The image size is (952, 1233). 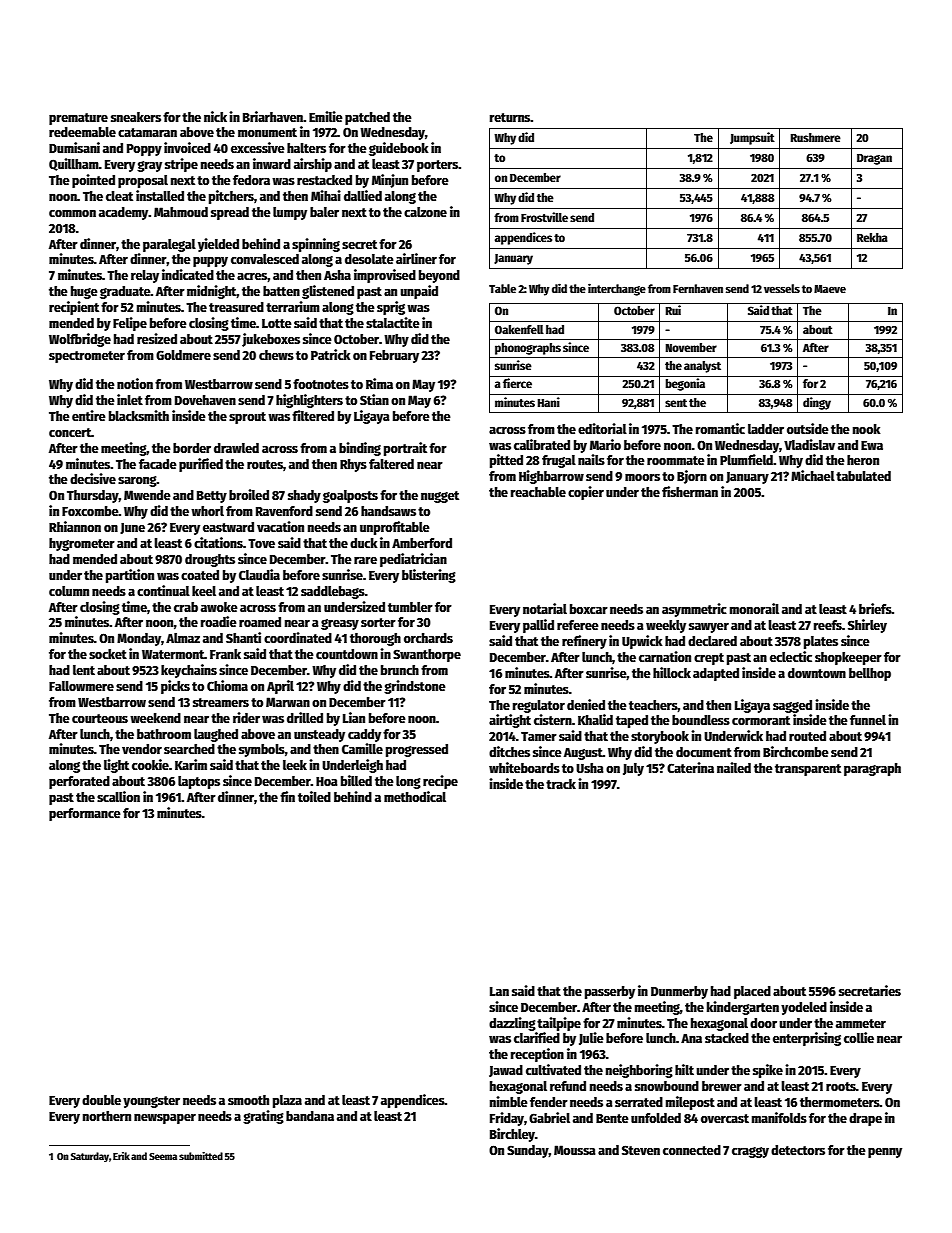 I want to click on decisive, so click(x=93, y=478).
